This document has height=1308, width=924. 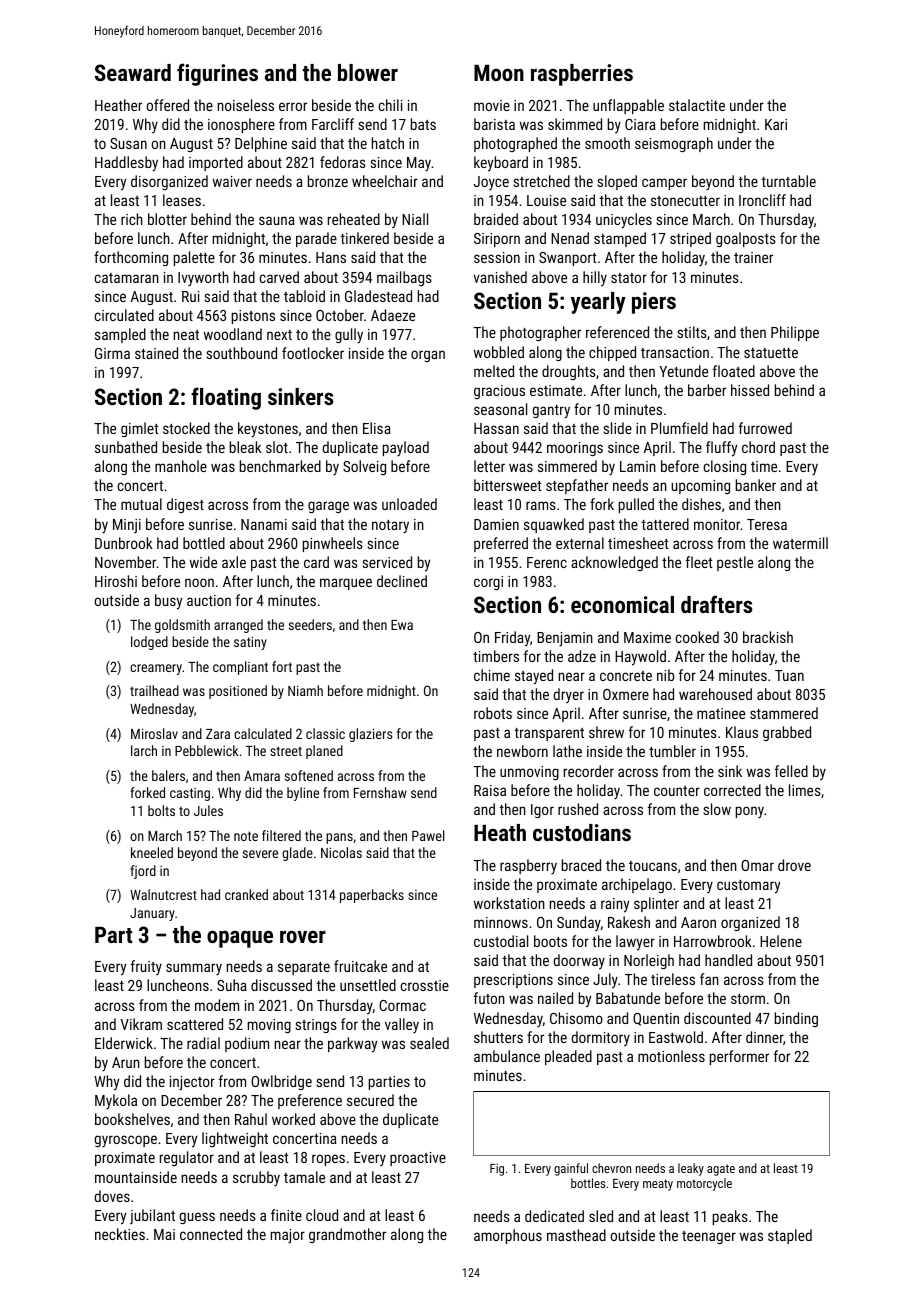 What do you see at coordinates (640, 658) in the document?
I see `Haywold` at bounding box center [640, 658].
